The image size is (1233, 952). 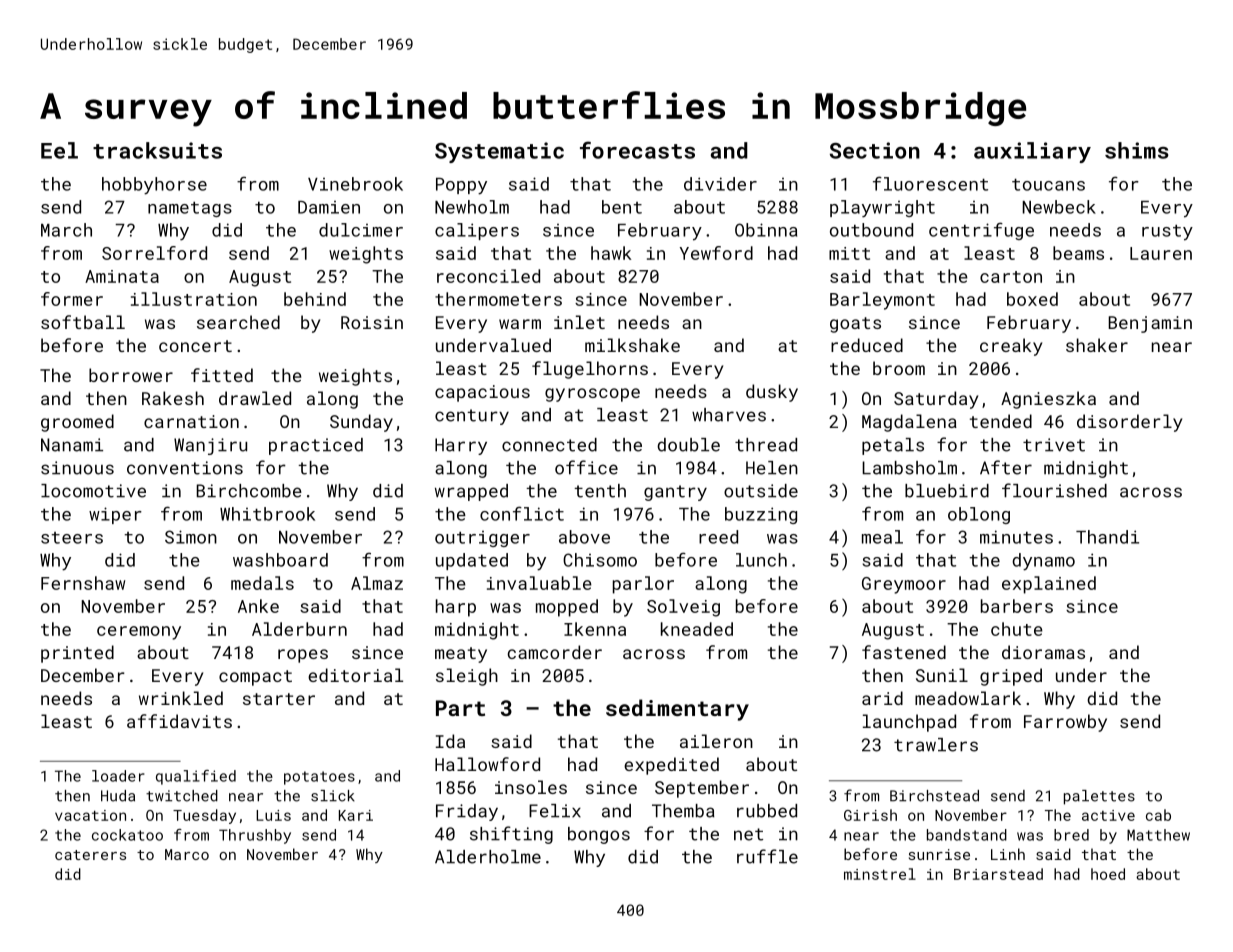 I want to click on wrinkled, so click(x=181, y=698).
